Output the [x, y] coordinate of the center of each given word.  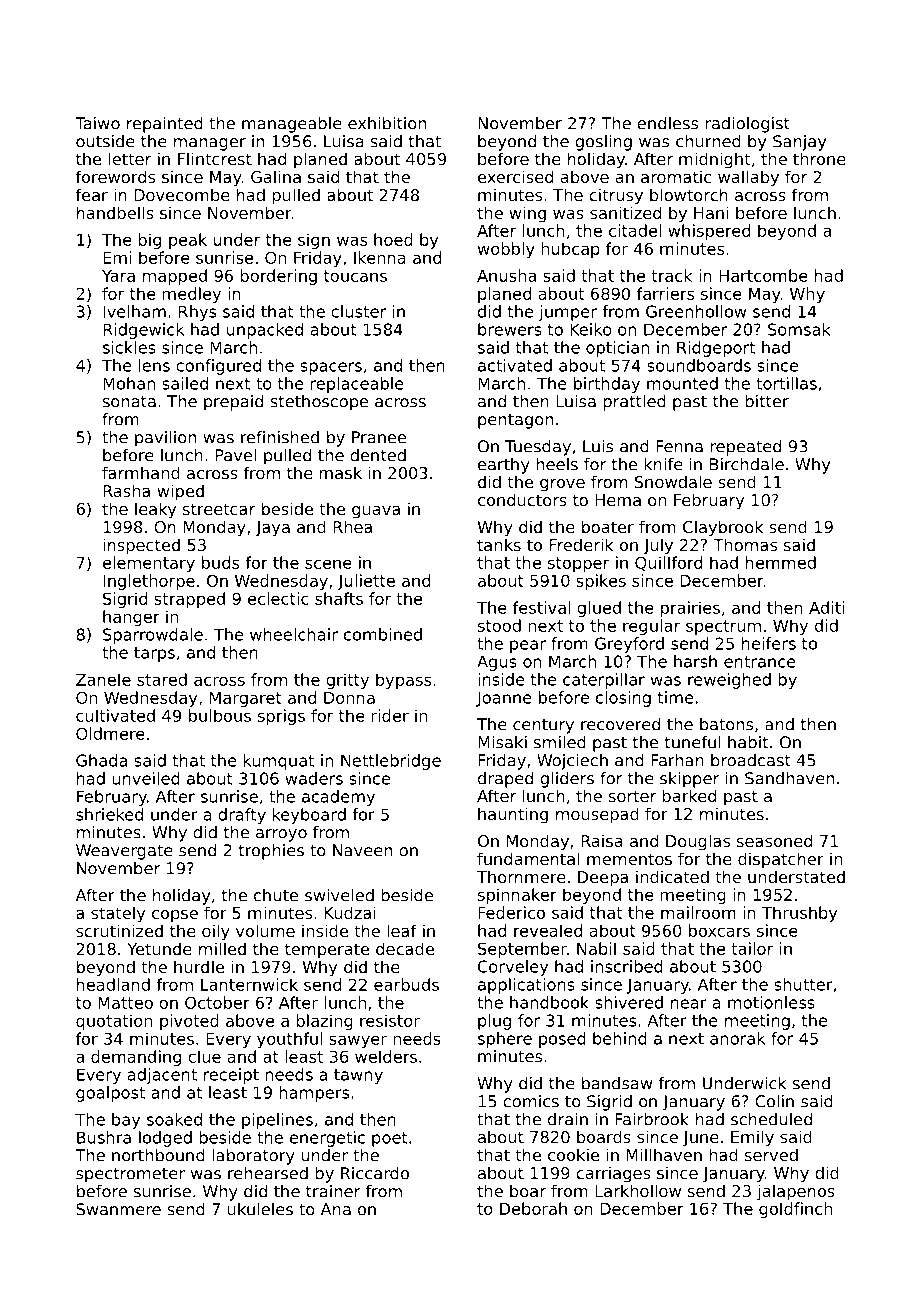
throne [819, 158]
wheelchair [294, 634]
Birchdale [747, 464]
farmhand [141, 472]
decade [405, 948]
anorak [737, 1038]
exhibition [387, 123]
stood [499, 625]
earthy [504, 466]
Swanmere [118, 1209]
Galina [276, 176]
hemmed [781, 562]
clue [204, 1056]
